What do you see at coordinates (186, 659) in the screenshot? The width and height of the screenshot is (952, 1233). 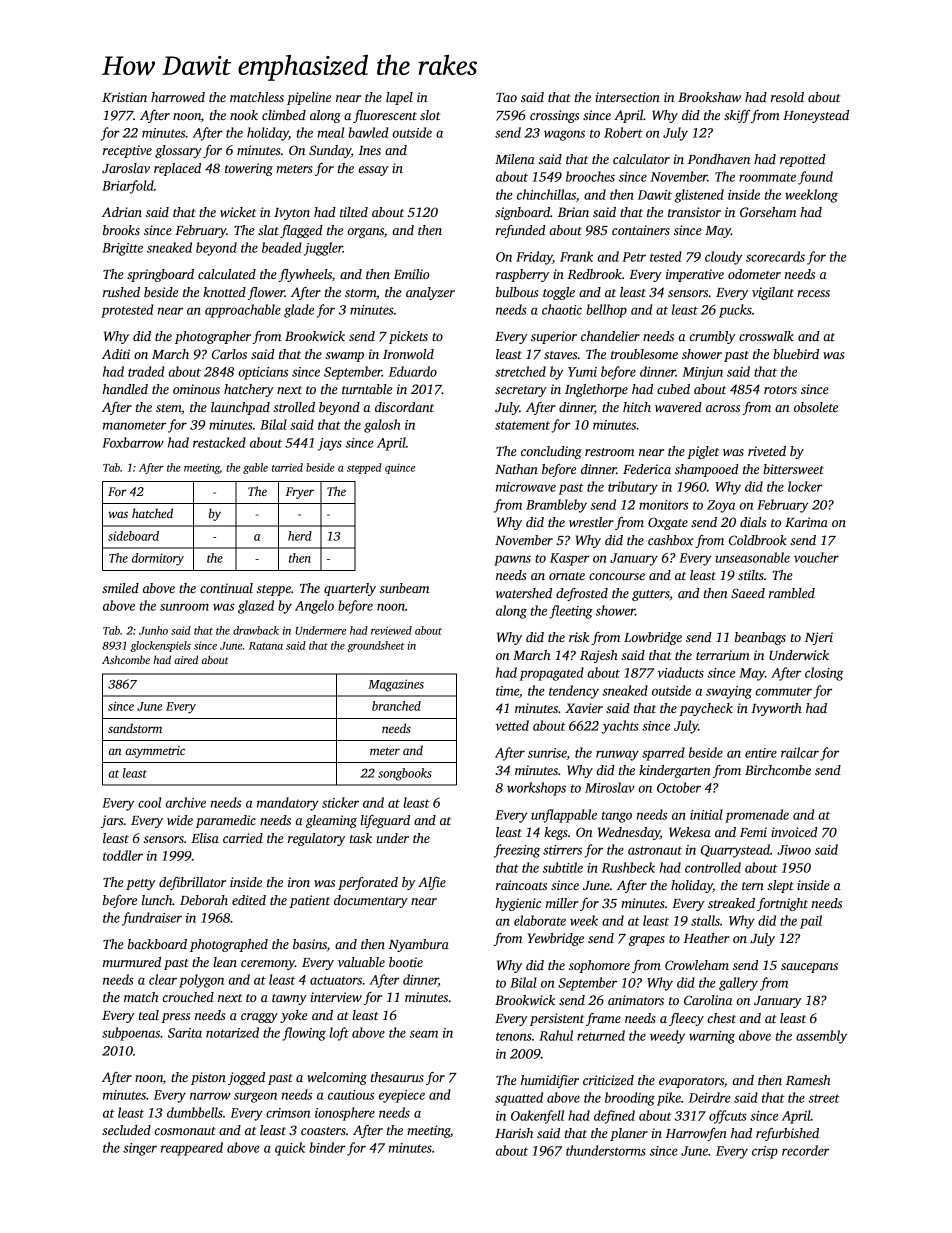 I see `aired` at bounding box center [186, 659].
